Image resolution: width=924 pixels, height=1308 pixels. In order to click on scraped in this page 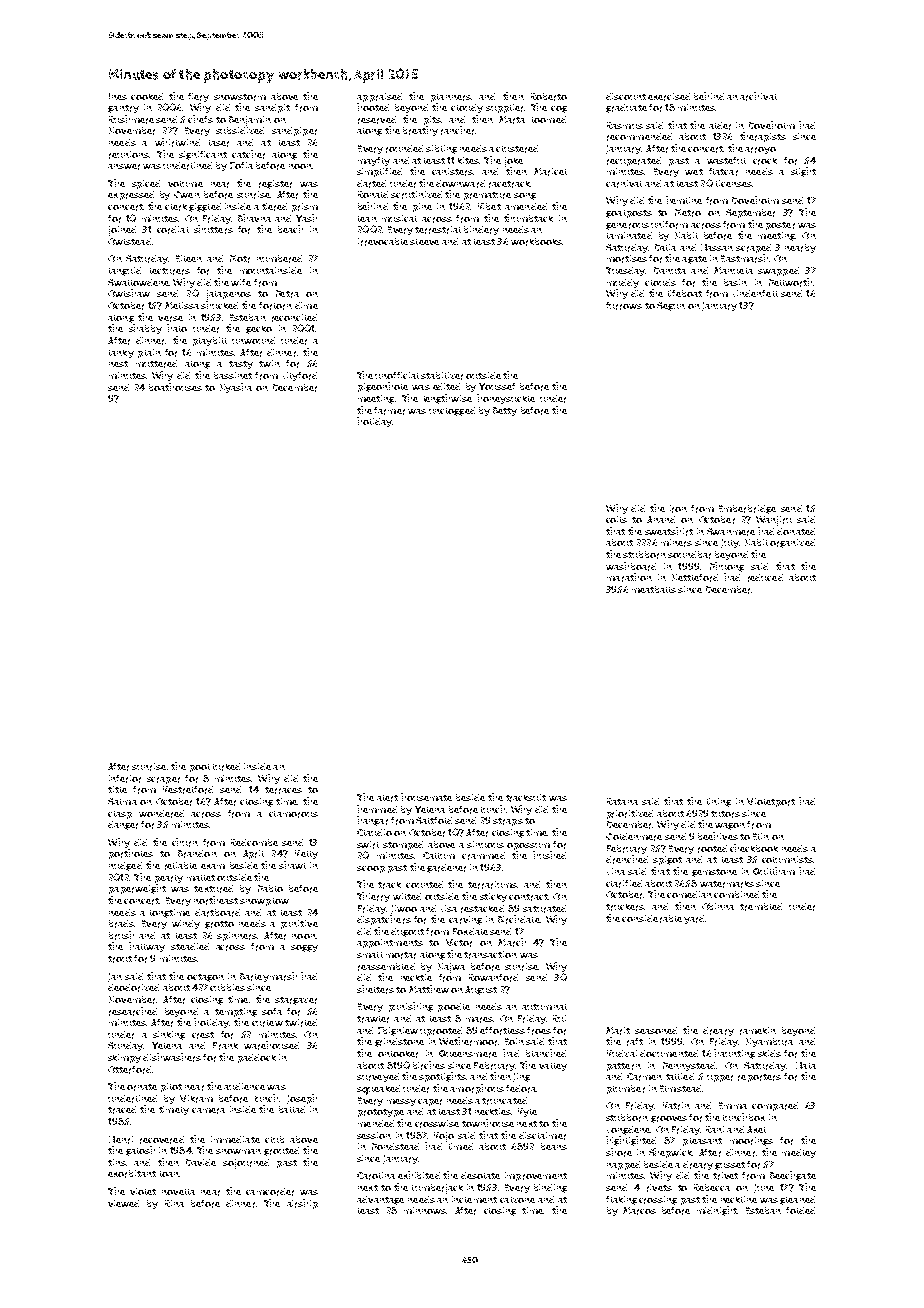, I will do `click(753, 248)`.
